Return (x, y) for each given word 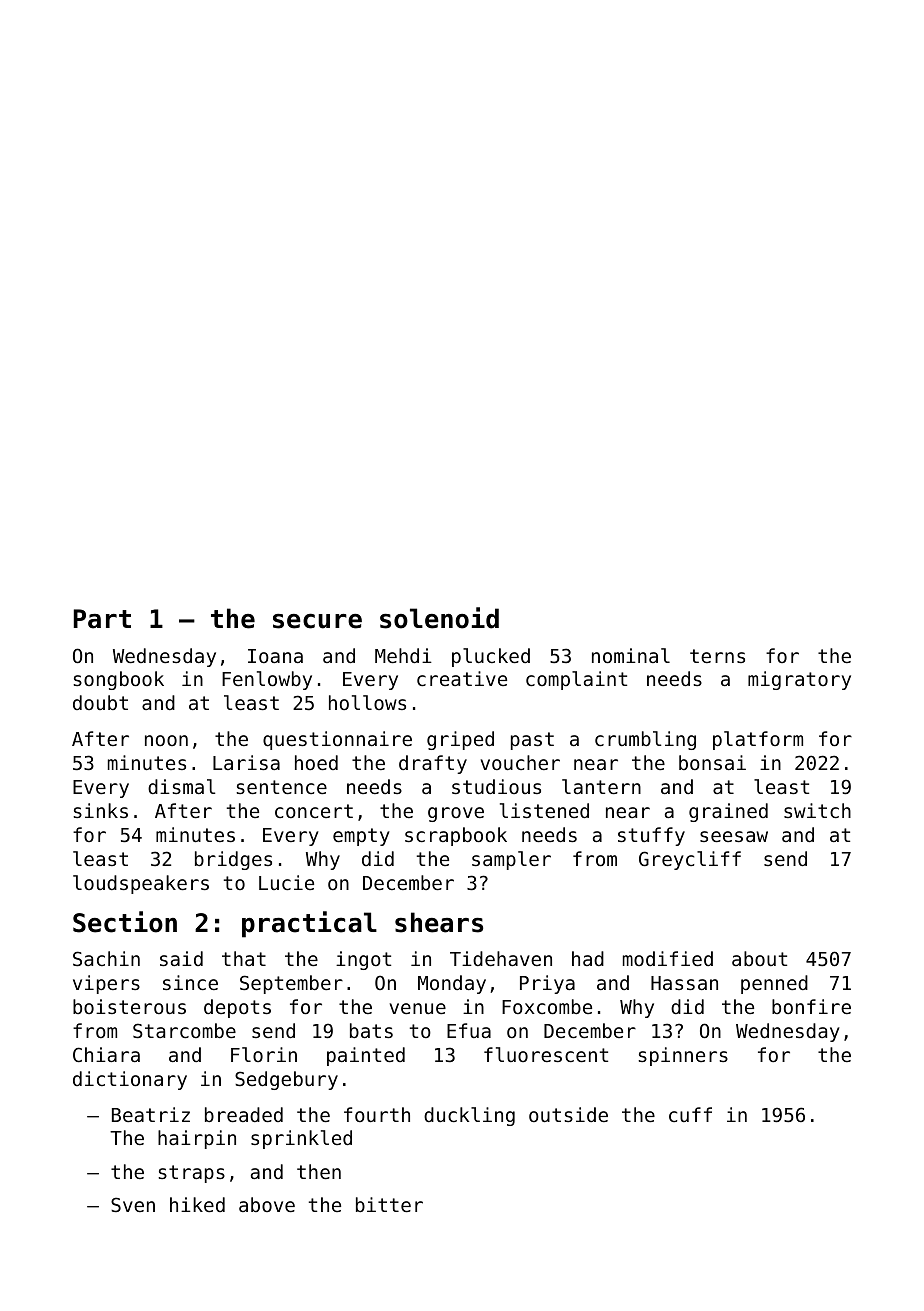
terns (717, 656)
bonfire (811, 1006)
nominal (631, 655)
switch (817, 810)
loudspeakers (141, 884)
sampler (511, 860)
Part (102, 619)
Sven (133, 1204)
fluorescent (546, 1054)
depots (237, 1008)
